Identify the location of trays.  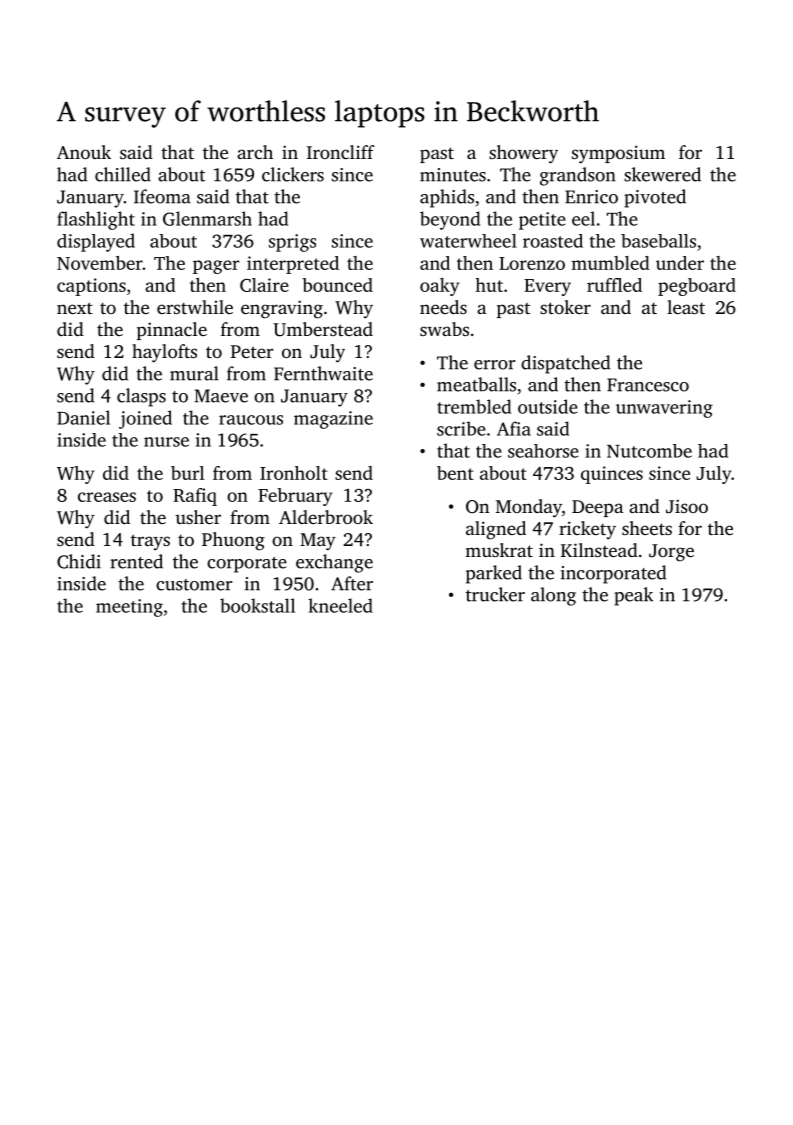
(150, 542).
